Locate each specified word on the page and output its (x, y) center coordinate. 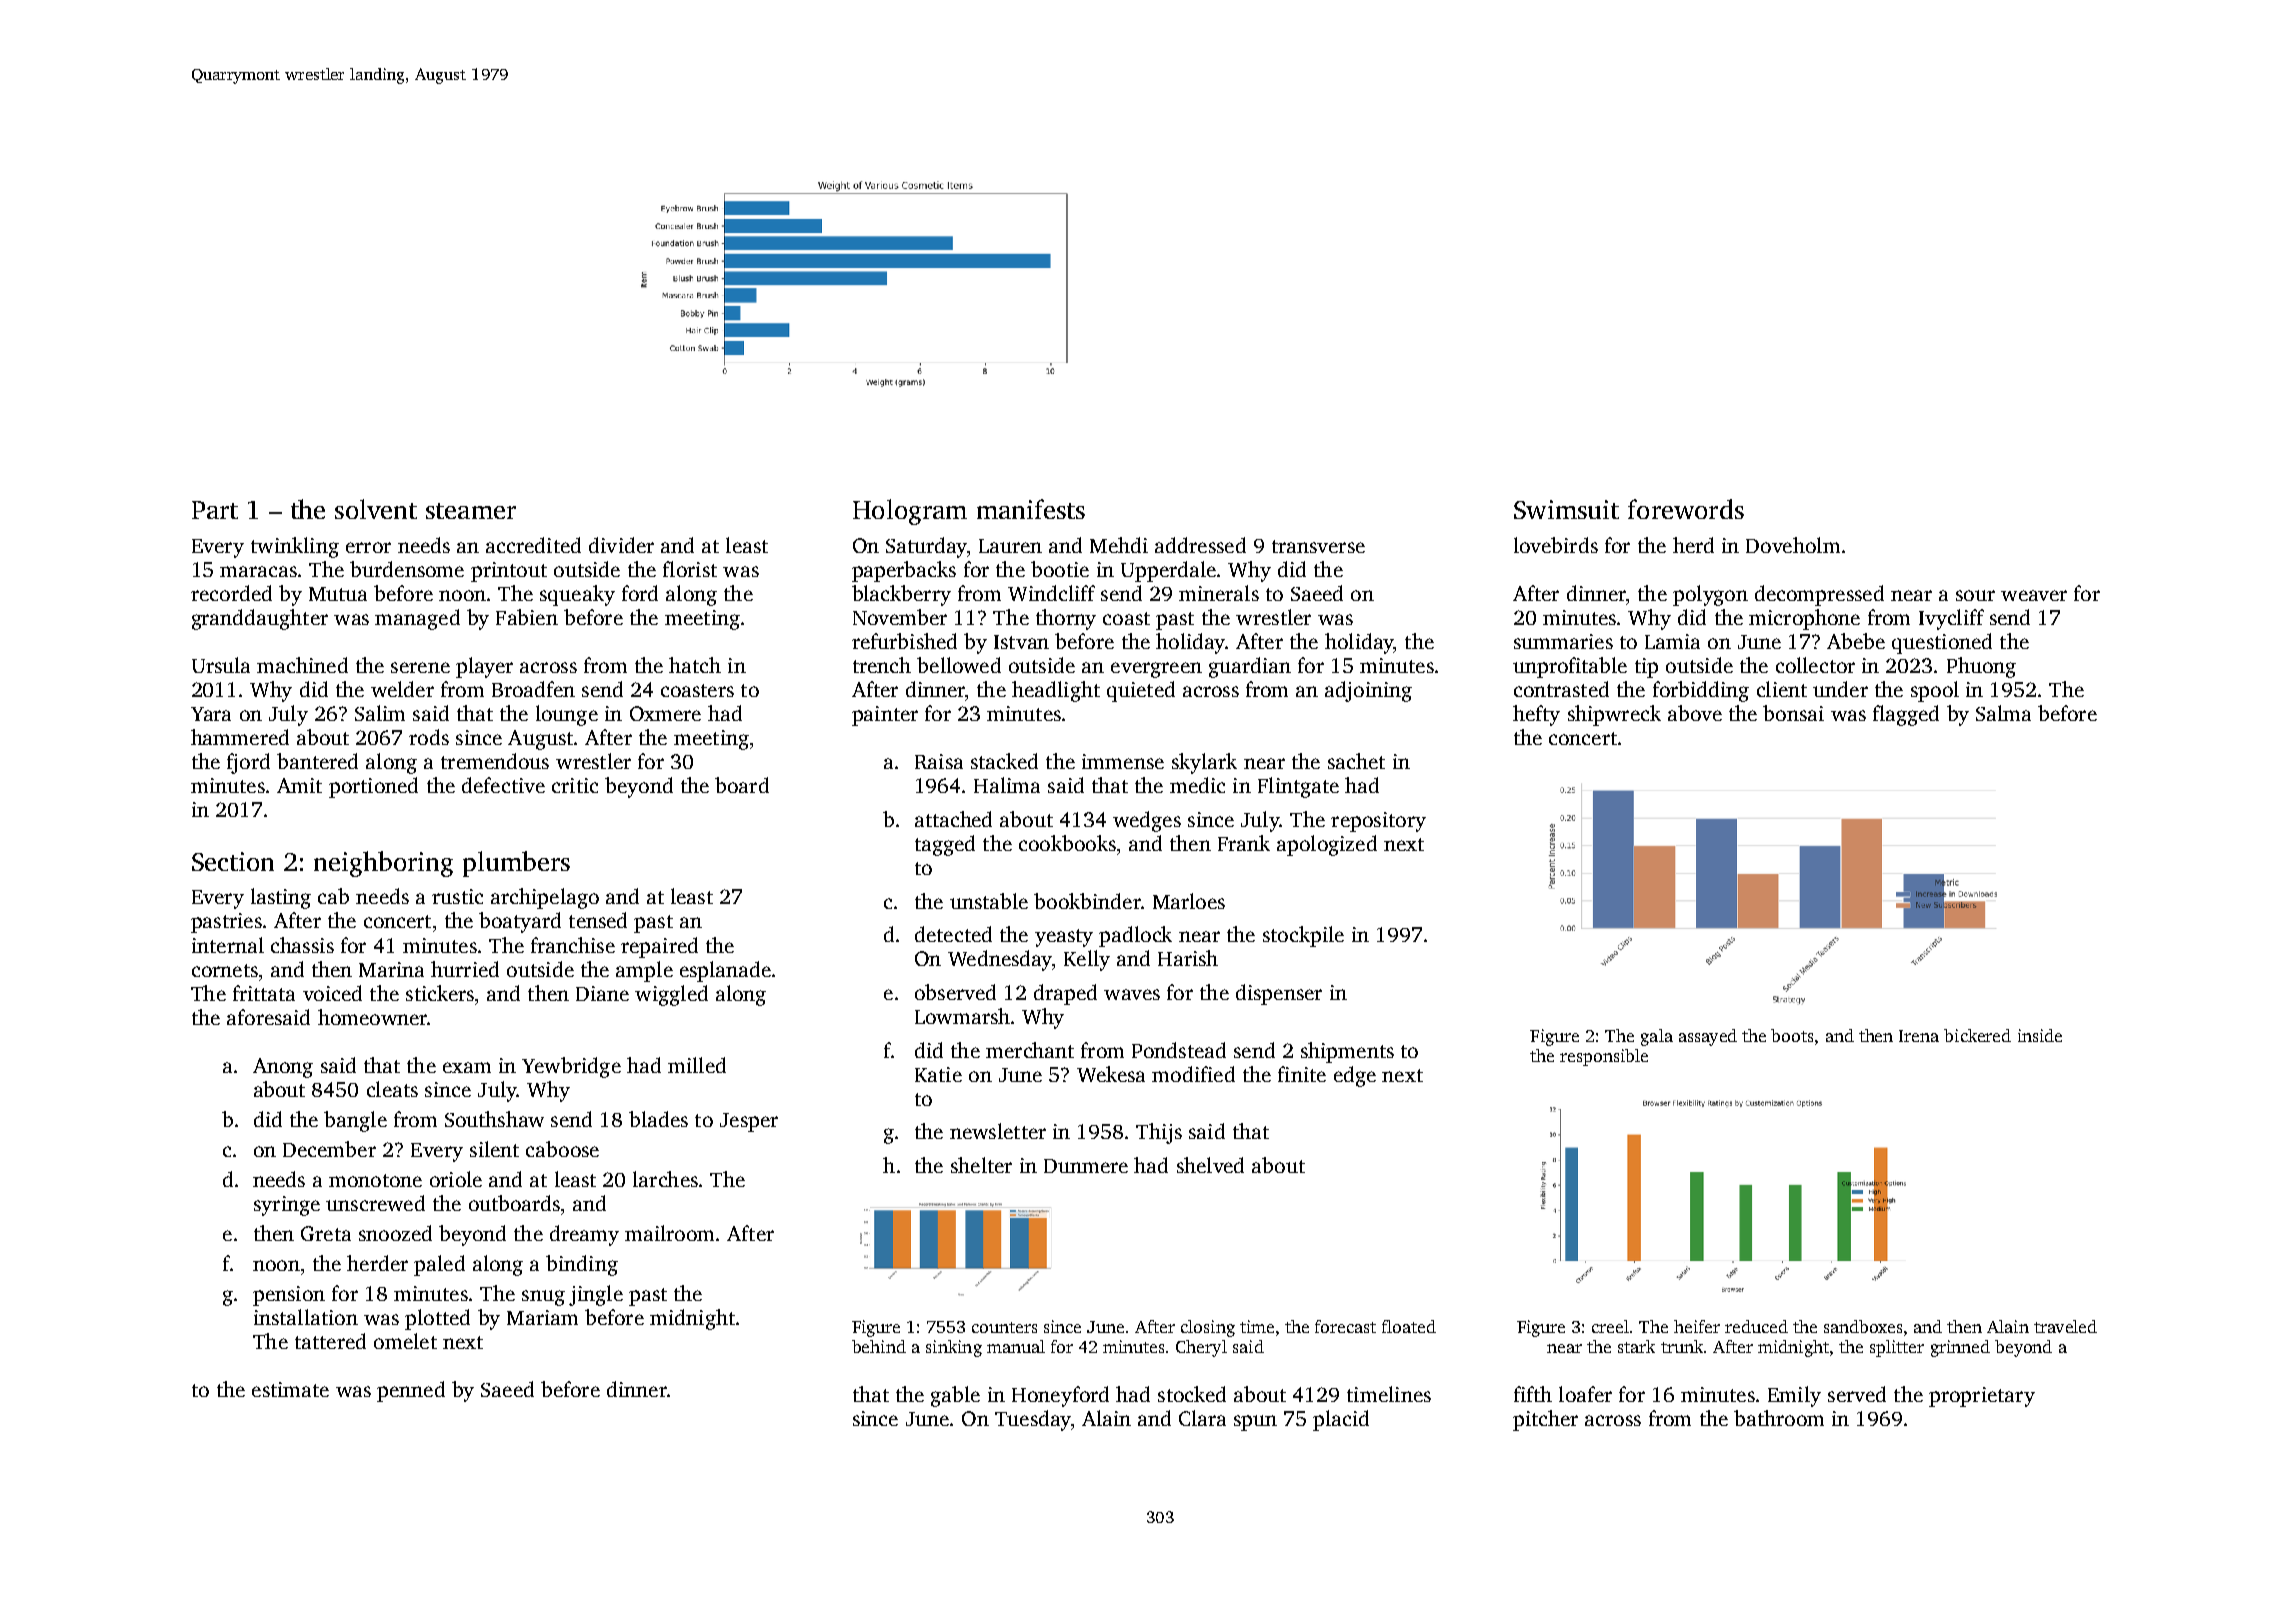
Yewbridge (571, 1067)
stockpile (1303, 936)
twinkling (295, 547)
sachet (1356, 761)
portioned (373, 787)
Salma (2003, 713)
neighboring (383, 864)
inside (2040, 1035)
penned (411, 1391)
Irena (1919, 1036)
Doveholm (1793, 545)
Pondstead (1179, 1050)
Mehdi (1119, 545)
